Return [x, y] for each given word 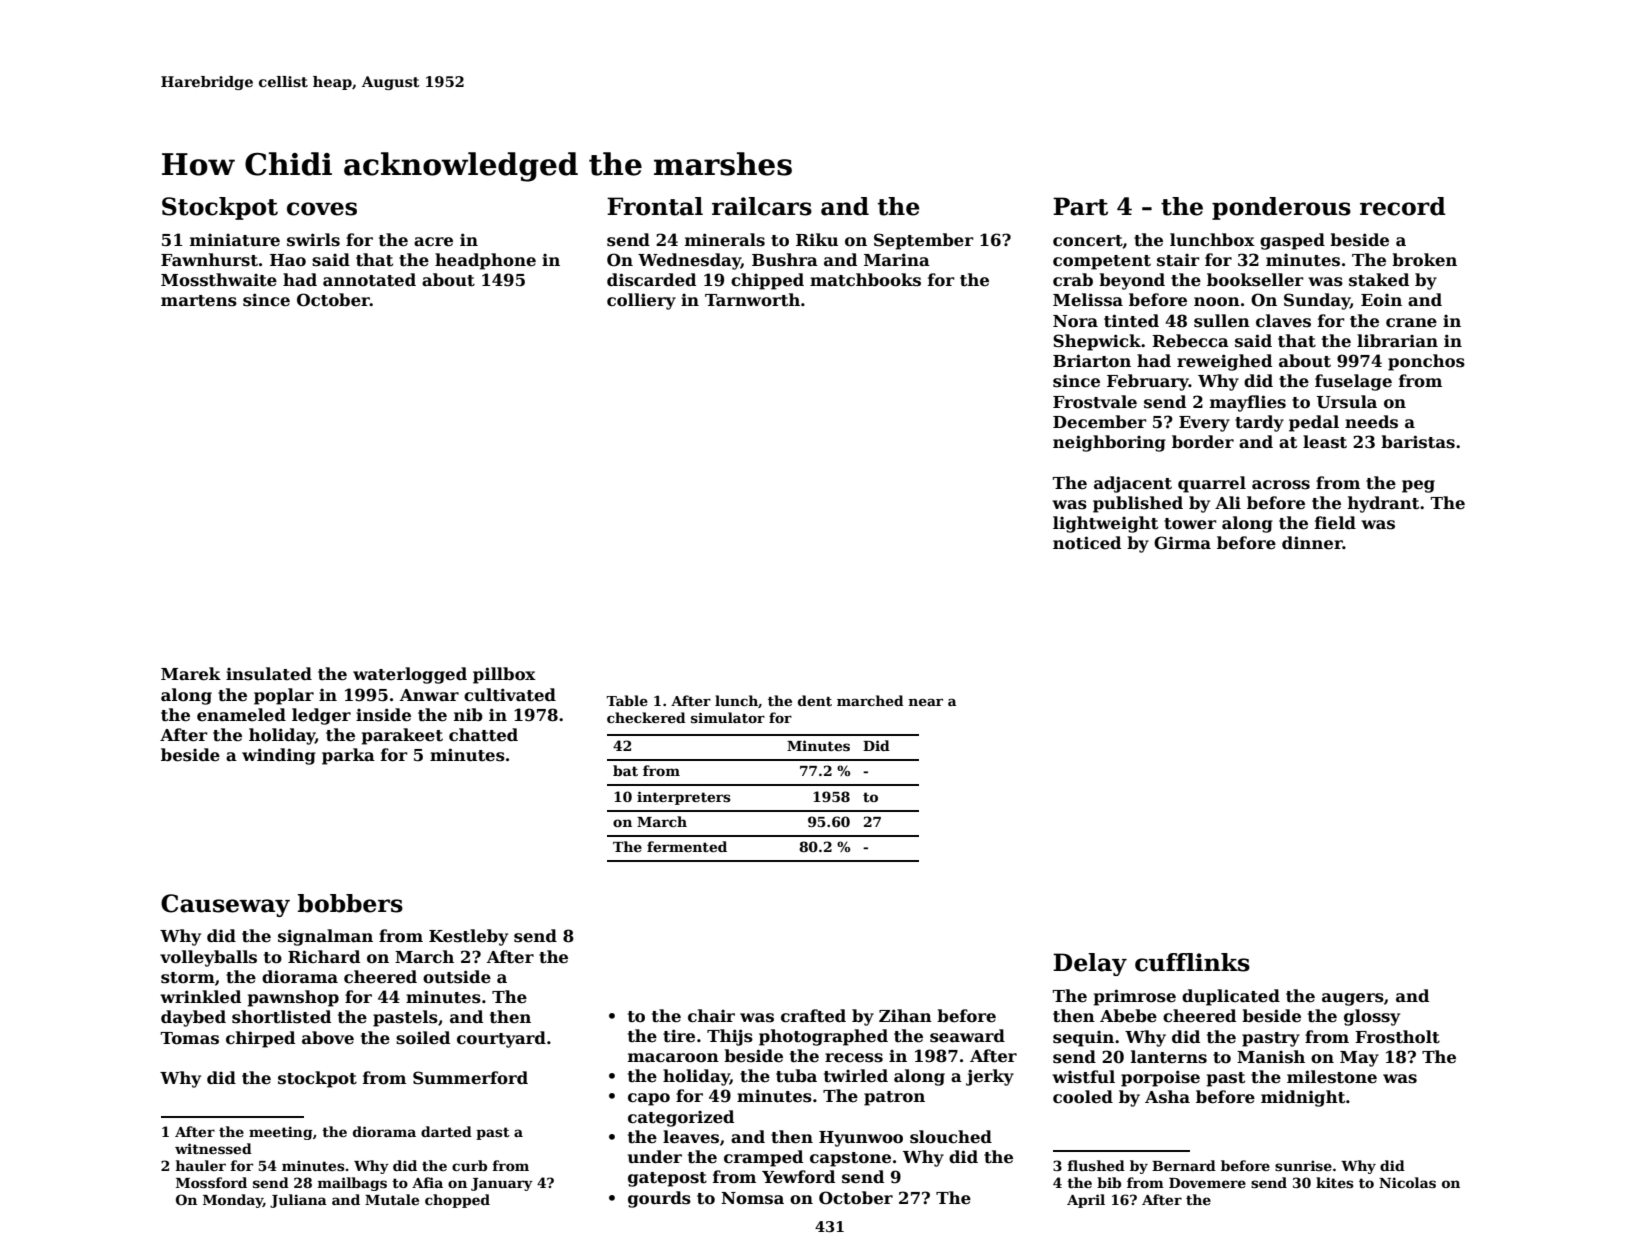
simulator [728, 717]
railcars [762, 206]
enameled [241, 715]
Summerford [470, 1078]
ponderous [1281, 208]
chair [711, 1016]
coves [322, 209]
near [926, 702]
